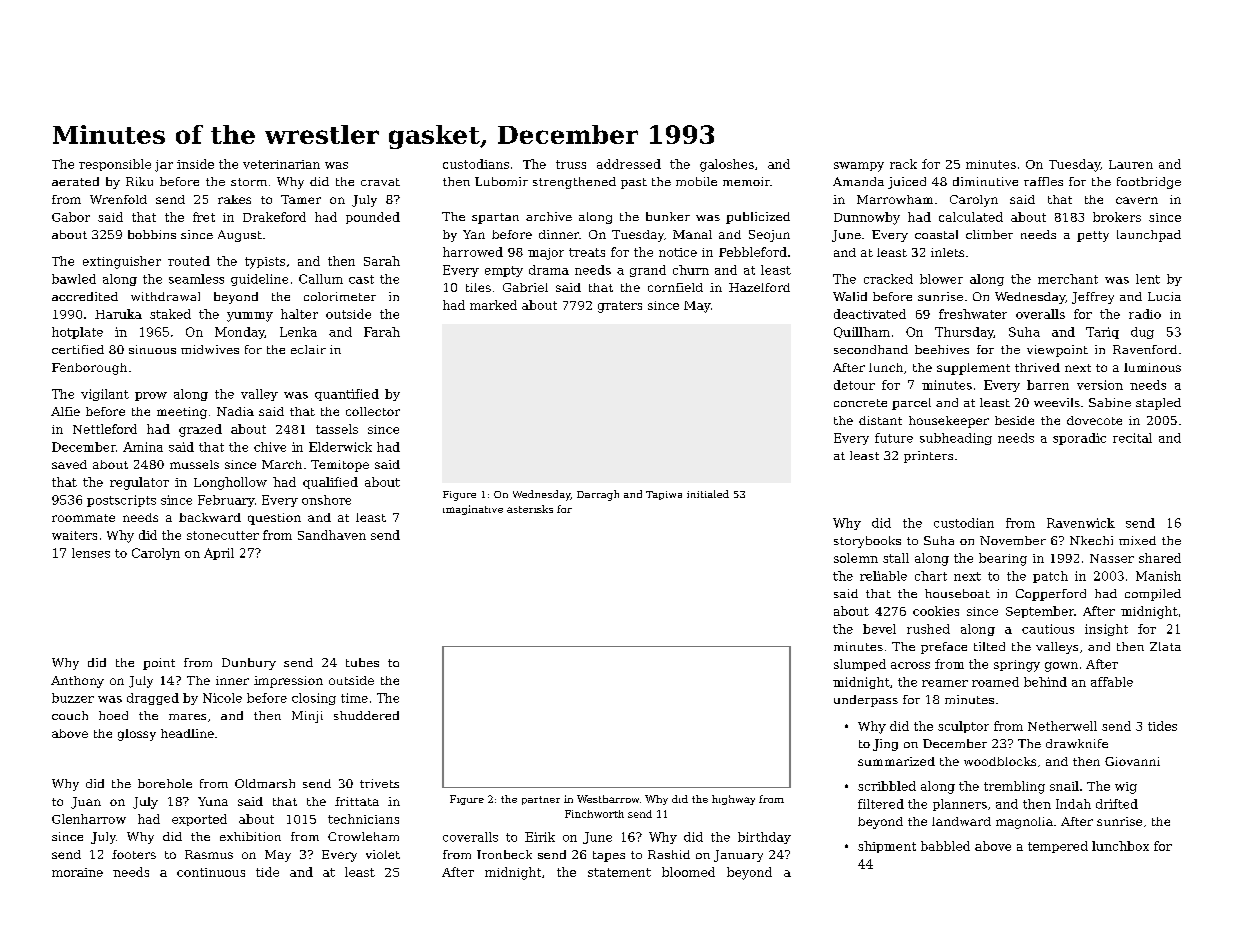 This document has height=952, width=1233. Describe the element at coordinates (629, 164) in the document. I see `addressed` at that location.
